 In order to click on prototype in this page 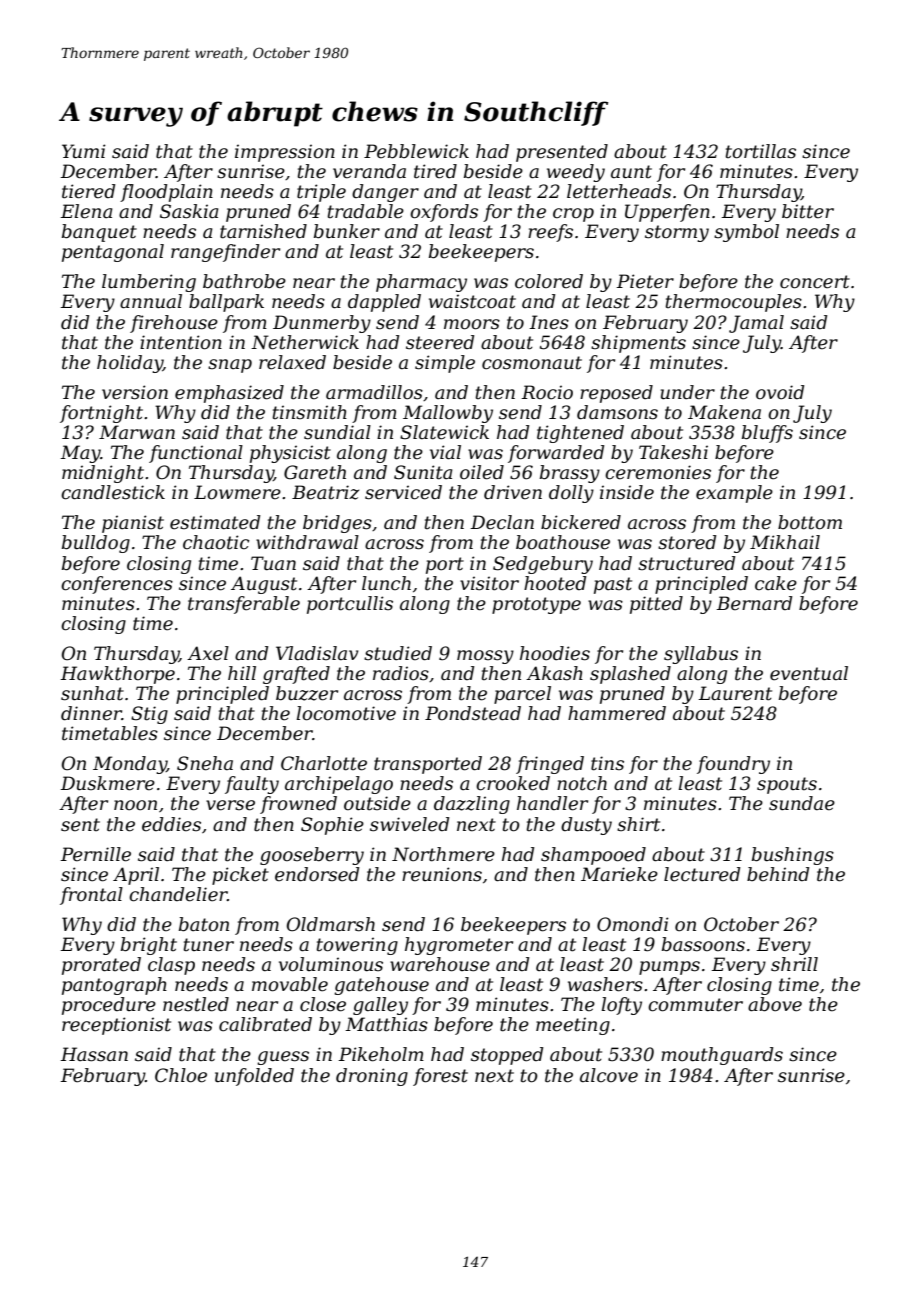, I will do `click(536, 605)`.
